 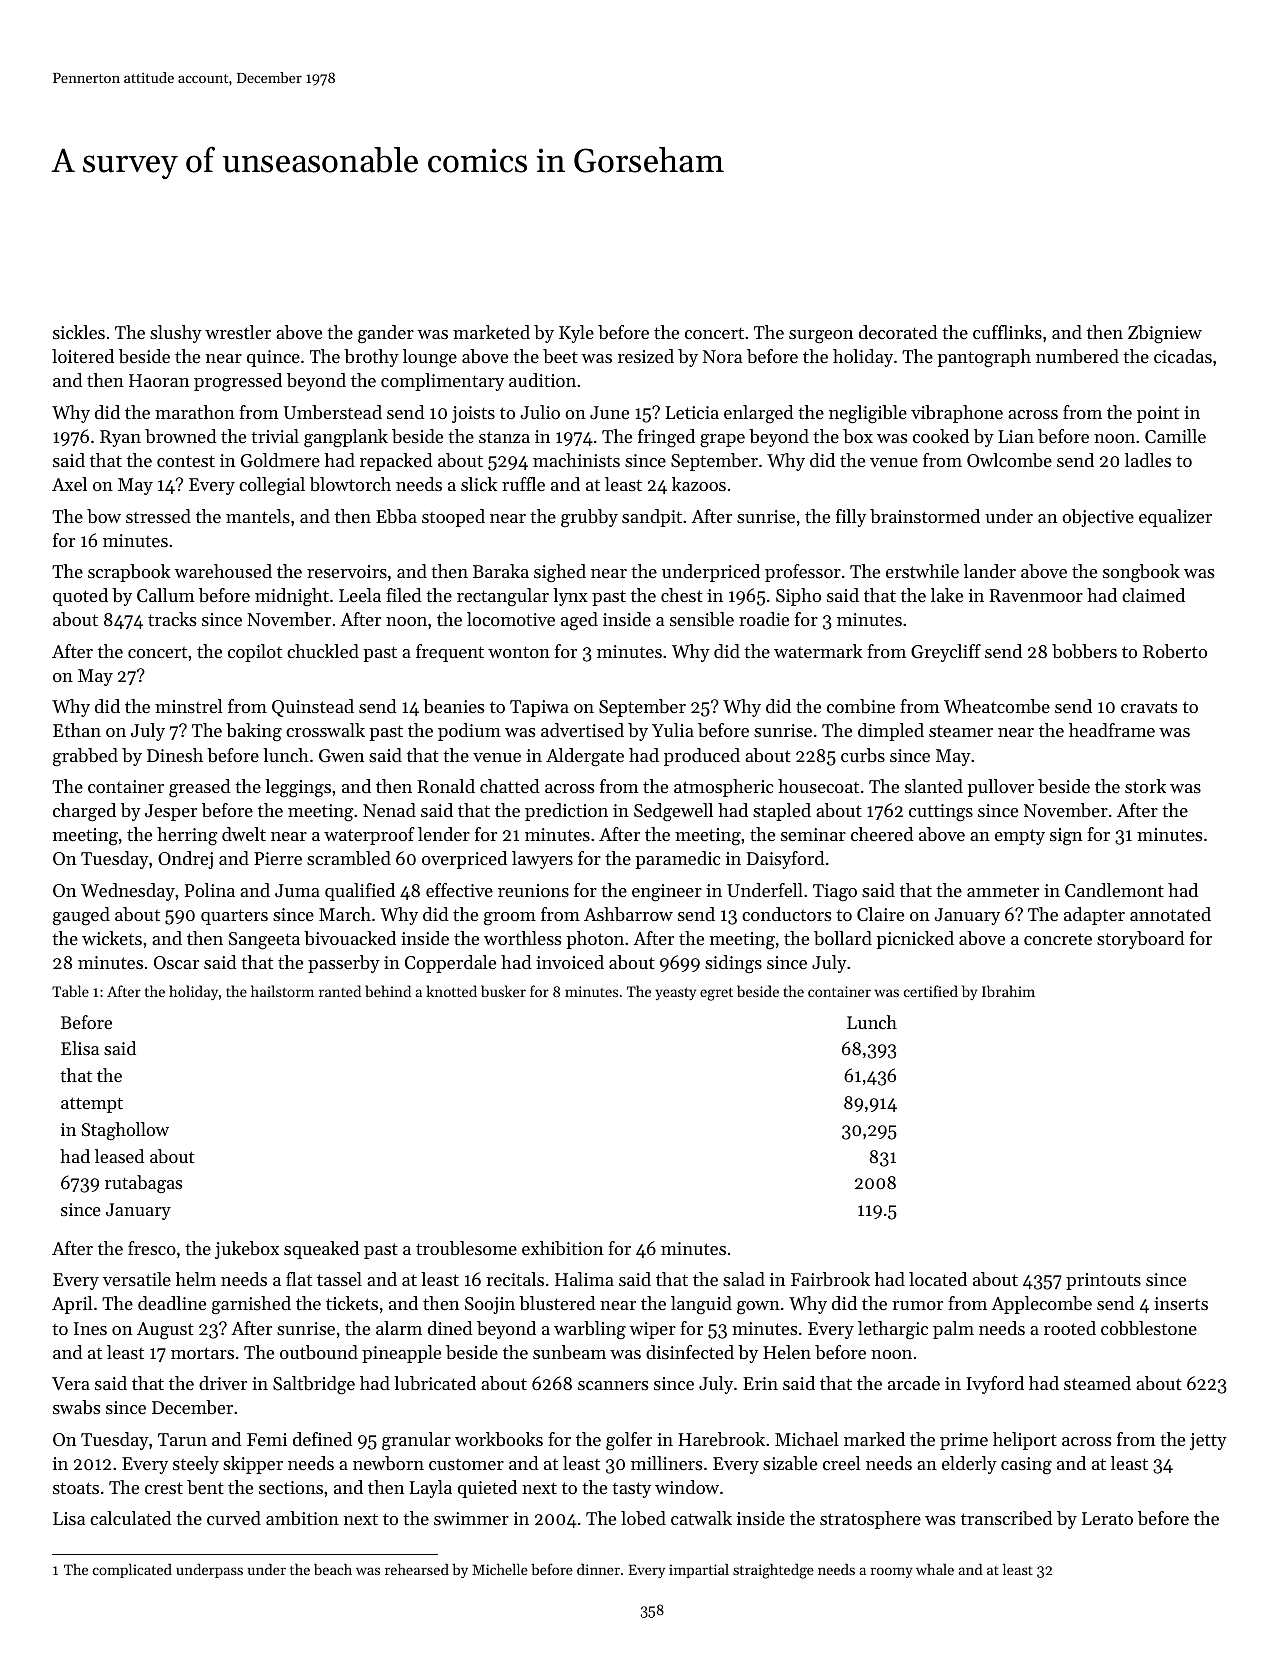 What do you see at coordinates (487, 1489) in the page?
I see `quieted` at bounding box center [487, 1489].
